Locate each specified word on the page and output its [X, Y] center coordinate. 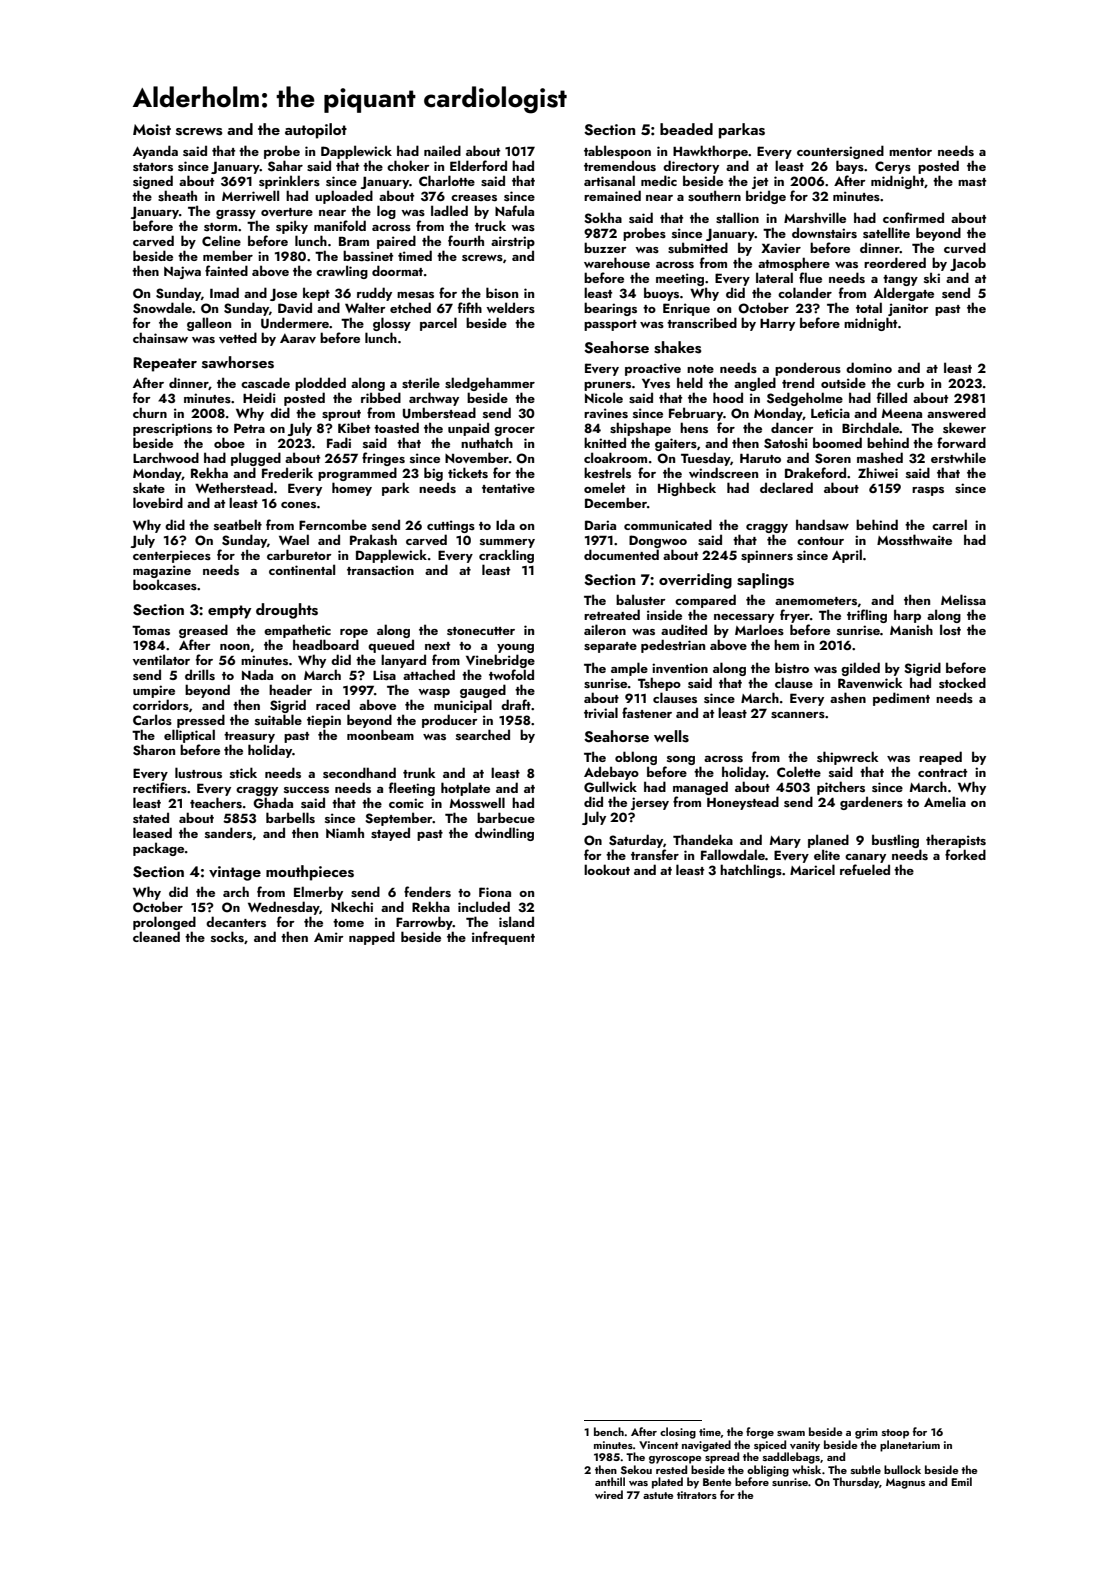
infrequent [503, 938]
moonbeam [380, 734]
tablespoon [617, 152]
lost [950, 629]
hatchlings [751, 871]
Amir [329, 937]
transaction [380, 570]
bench [609, 1431]
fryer [795, 616]
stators [153, 167]
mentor [910, 152]
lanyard [403, 661]
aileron [605, 629]
